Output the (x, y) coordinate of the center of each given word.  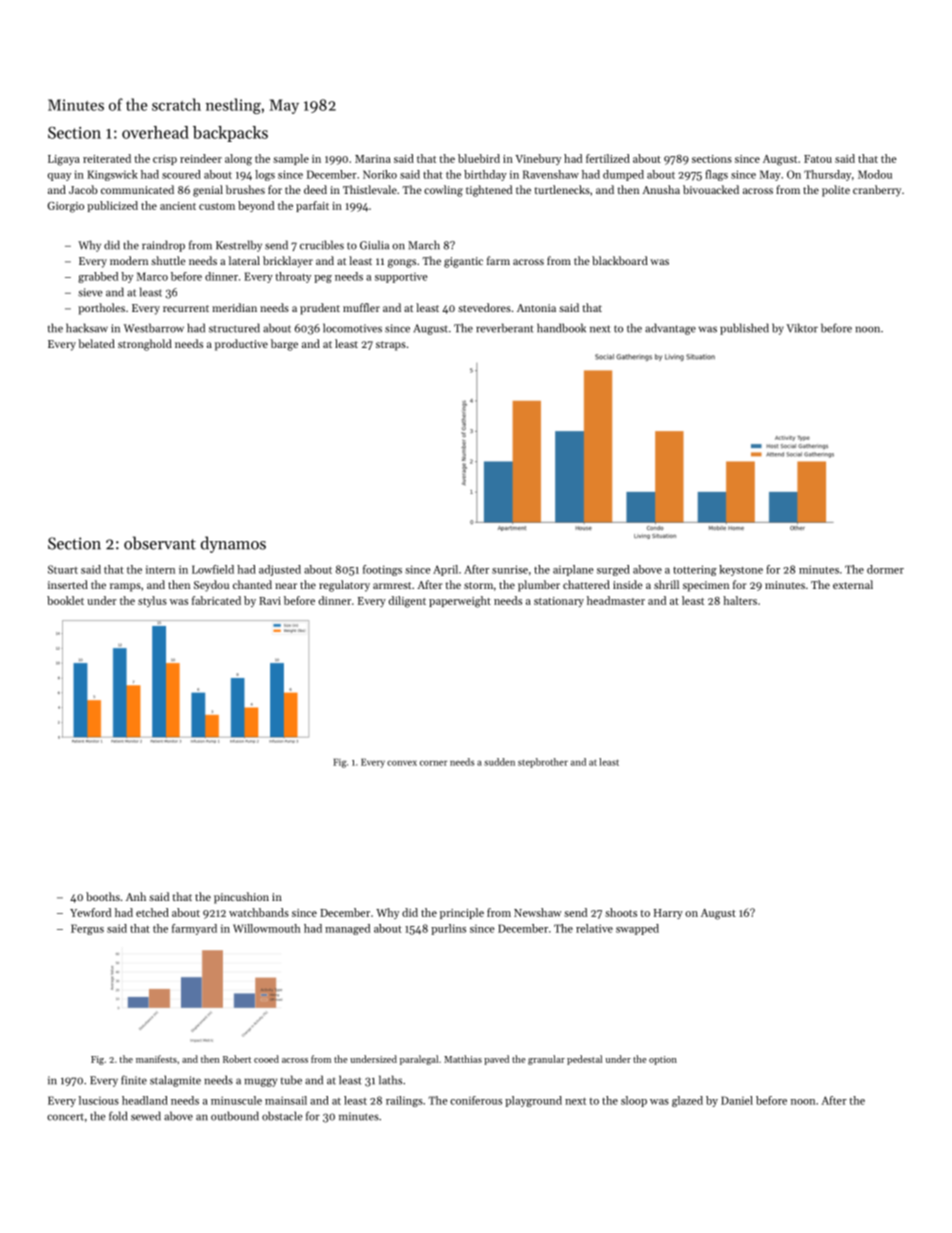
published (744, 329)
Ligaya (64, 160)
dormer (885, 569)
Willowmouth (267, 928)
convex (402, 763)
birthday (485, 175)
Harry (668, 914)
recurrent (186, 308)
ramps (125, 587)
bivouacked (711, 189)
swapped (637, 929)
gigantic (463, 262)
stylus (152, 601)
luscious (99, 1100)
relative (594, 928)
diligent (407, 602)
